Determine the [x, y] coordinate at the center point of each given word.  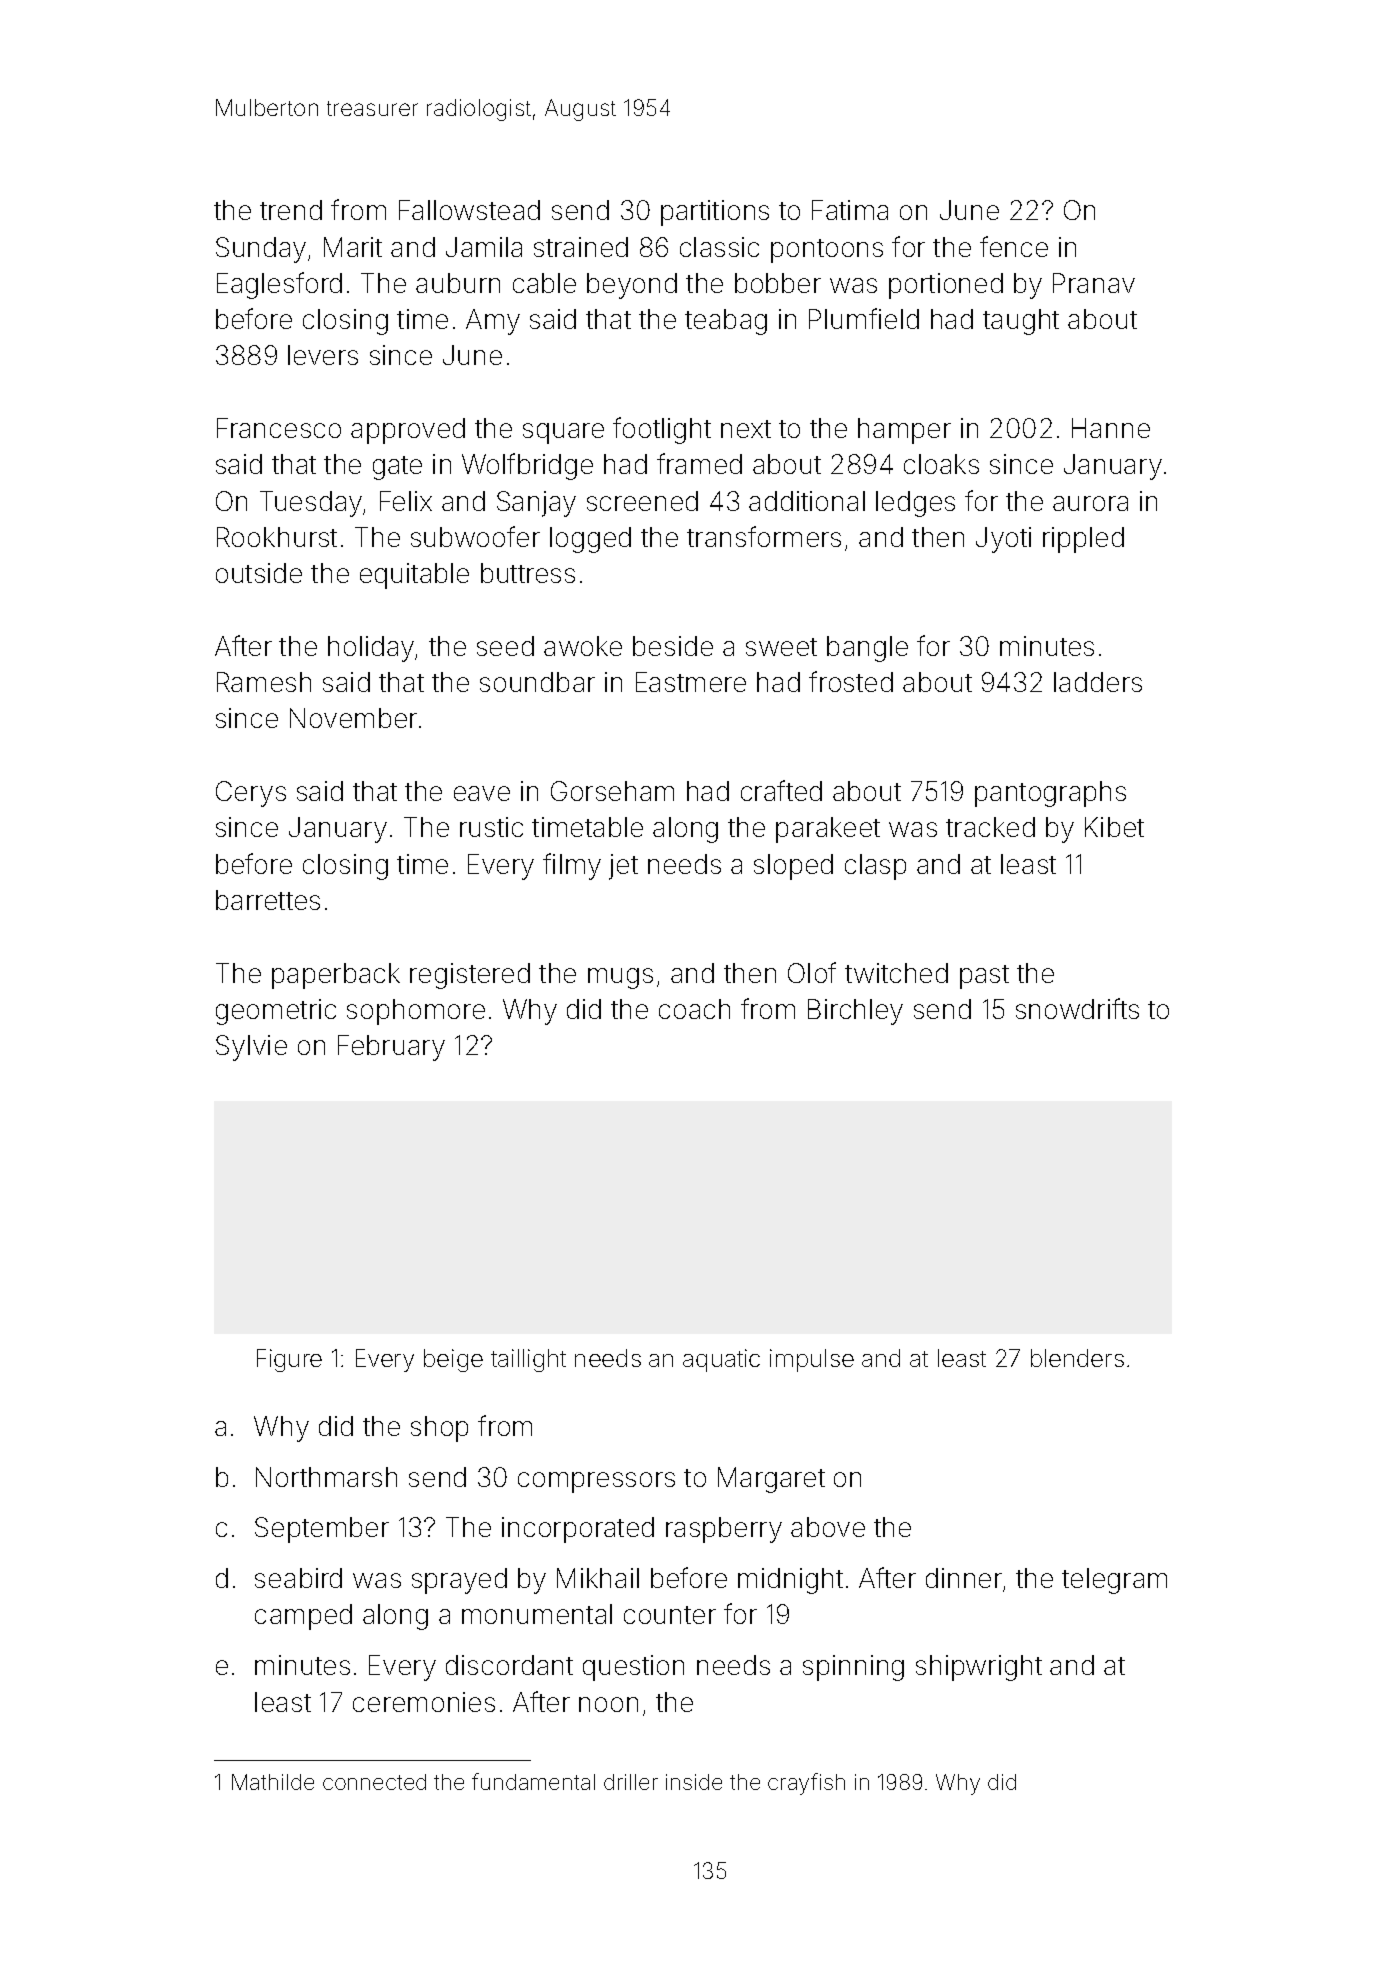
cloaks [941, 464]
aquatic [721, 1360]
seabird [298, 1578]
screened [642, 501]
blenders [1077, 1358]
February [391, 1048]
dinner [964, 1578]
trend [291, 210]
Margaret [771, 1480]
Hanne [1111, 428]
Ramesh [264, 682]
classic [719, 247]
